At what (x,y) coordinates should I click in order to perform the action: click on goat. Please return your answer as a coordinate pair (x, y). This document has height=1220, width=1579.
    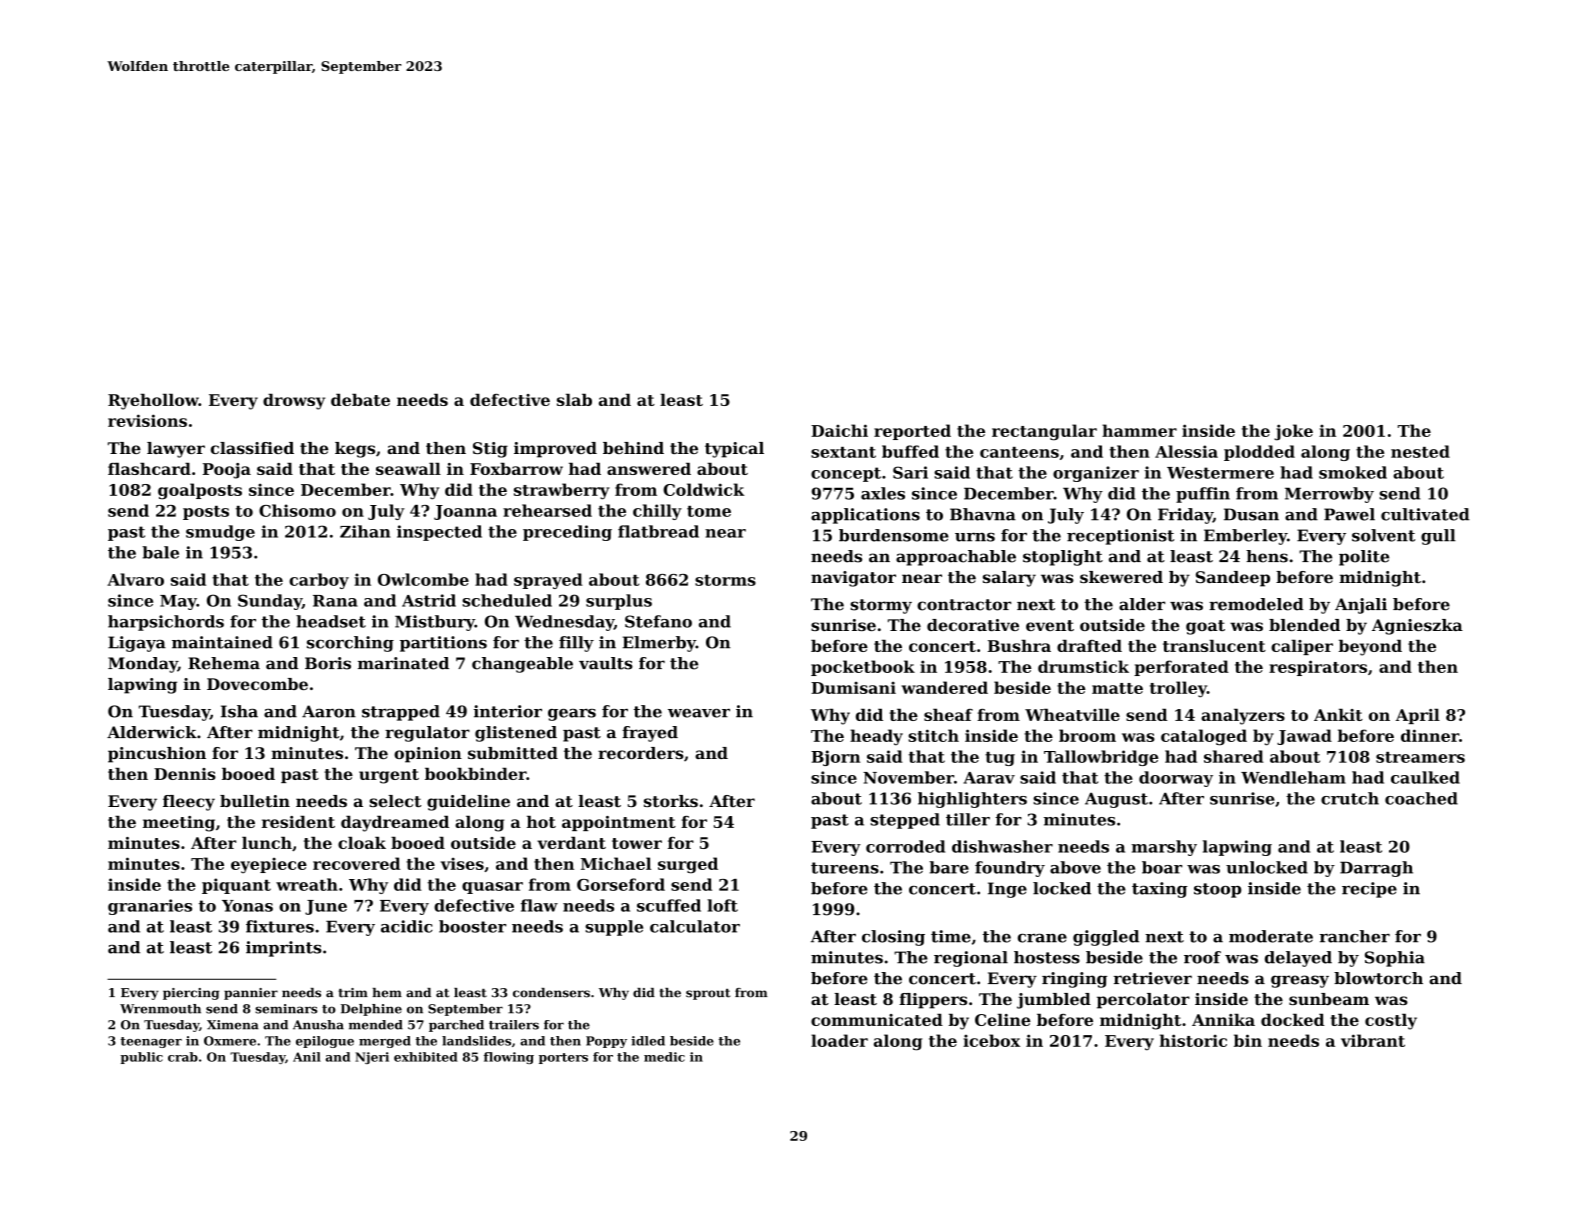
    Looking at the image, I should click on (1205, 627).
